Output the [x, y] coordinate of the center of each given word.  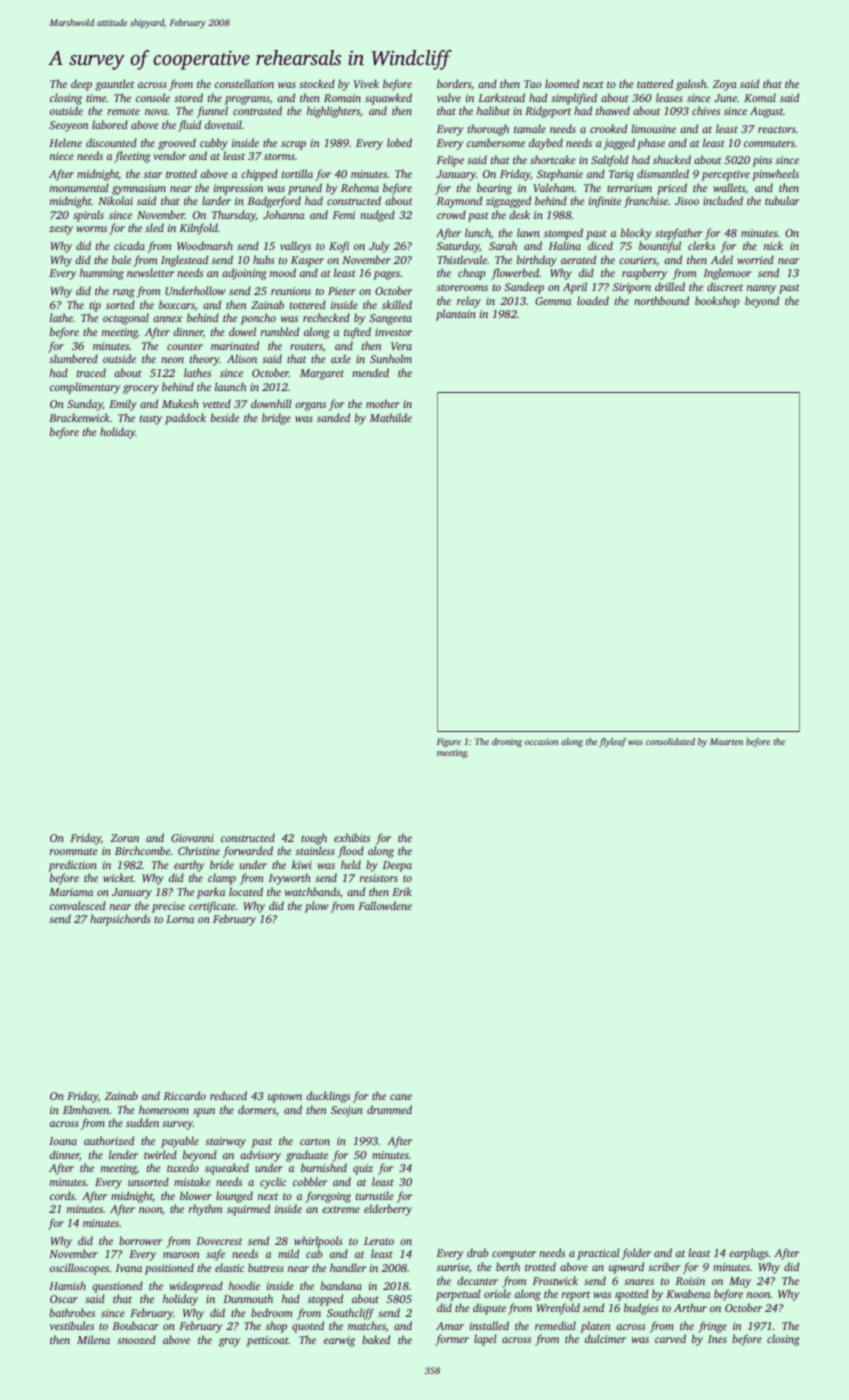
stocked [317, 83]
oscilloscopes [79, 1269]
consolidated [670, 741]
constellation [244, 83]
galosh [691, 85]
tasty [151, 420]
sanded [333, 417]
